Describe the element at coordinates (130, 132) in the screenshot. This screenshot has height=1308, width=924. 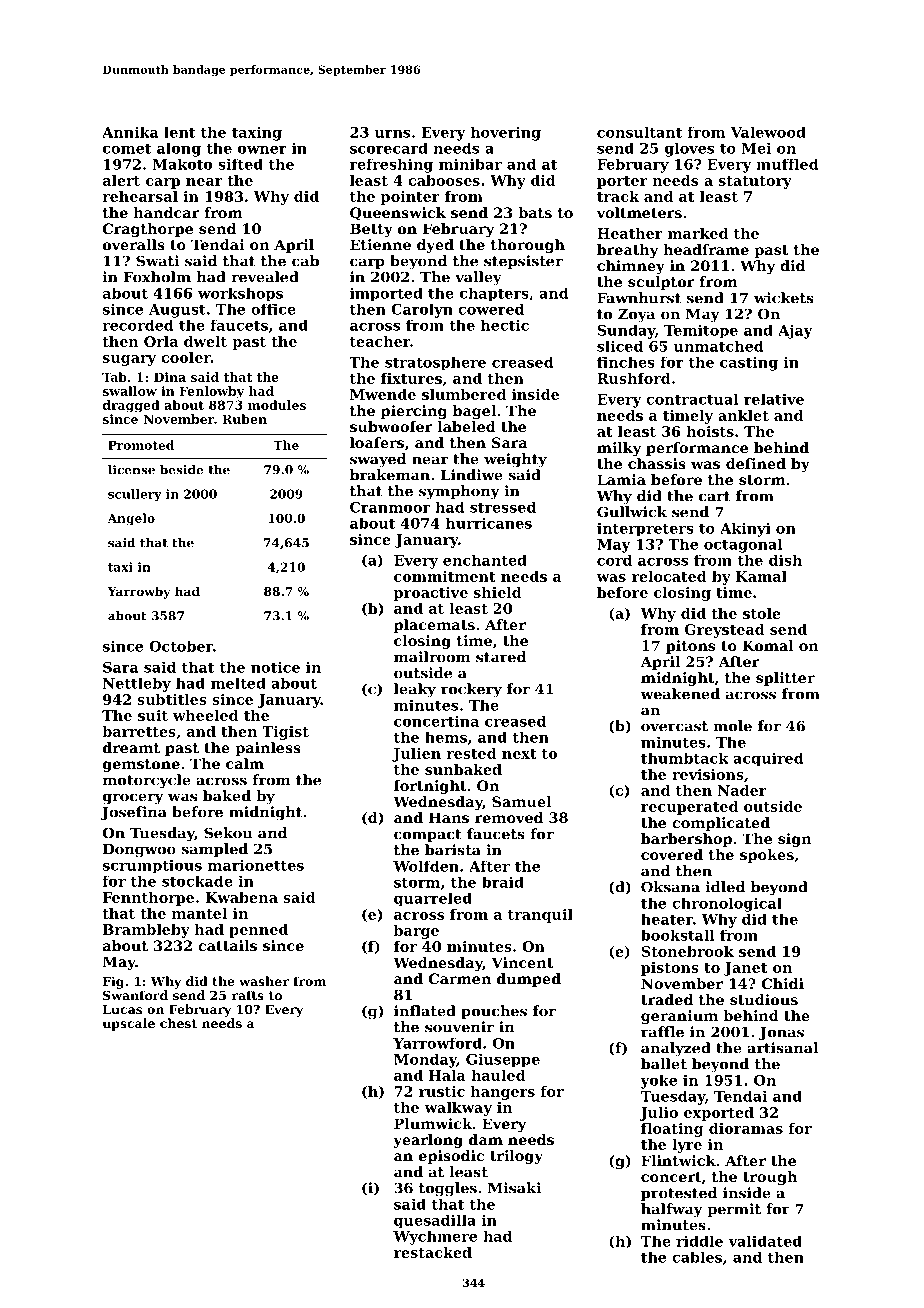
I see `Annika` at that location.
